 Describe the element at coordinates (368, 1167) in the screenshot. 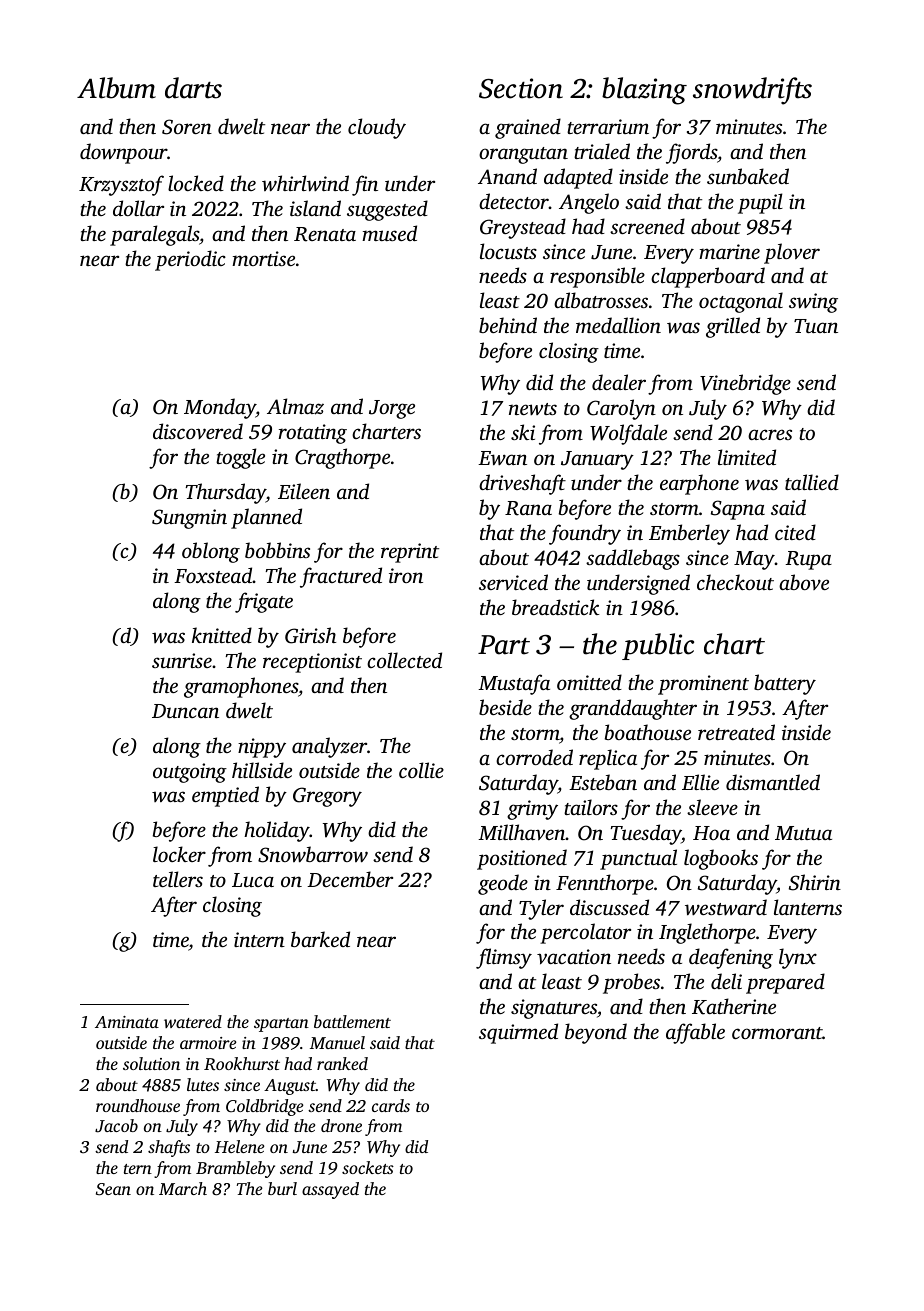

I see `sockets` at that location.
